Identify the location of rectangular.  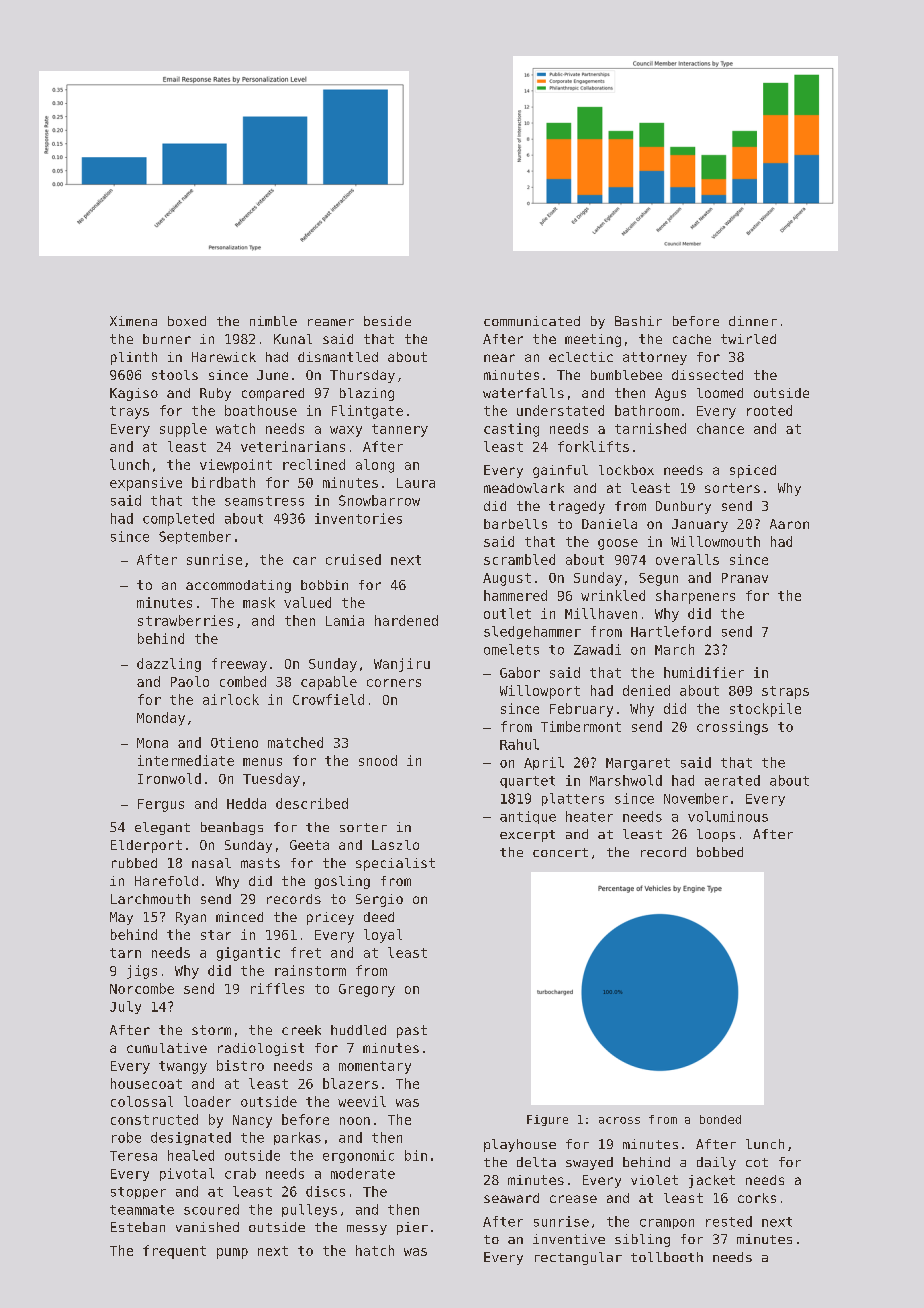
(578, 1258).
